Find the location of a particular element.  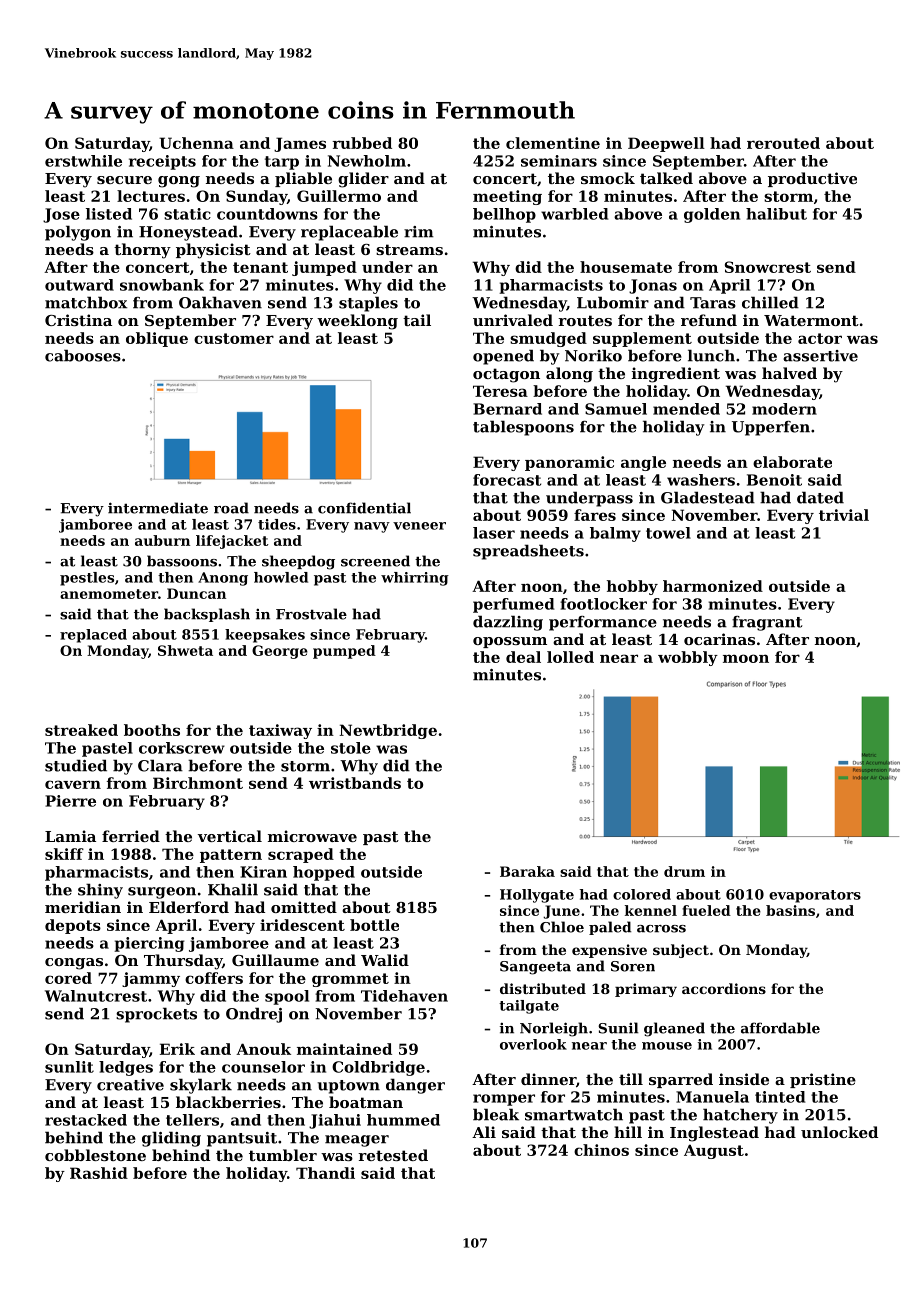

ferried is located at coordinates (131, 836).
